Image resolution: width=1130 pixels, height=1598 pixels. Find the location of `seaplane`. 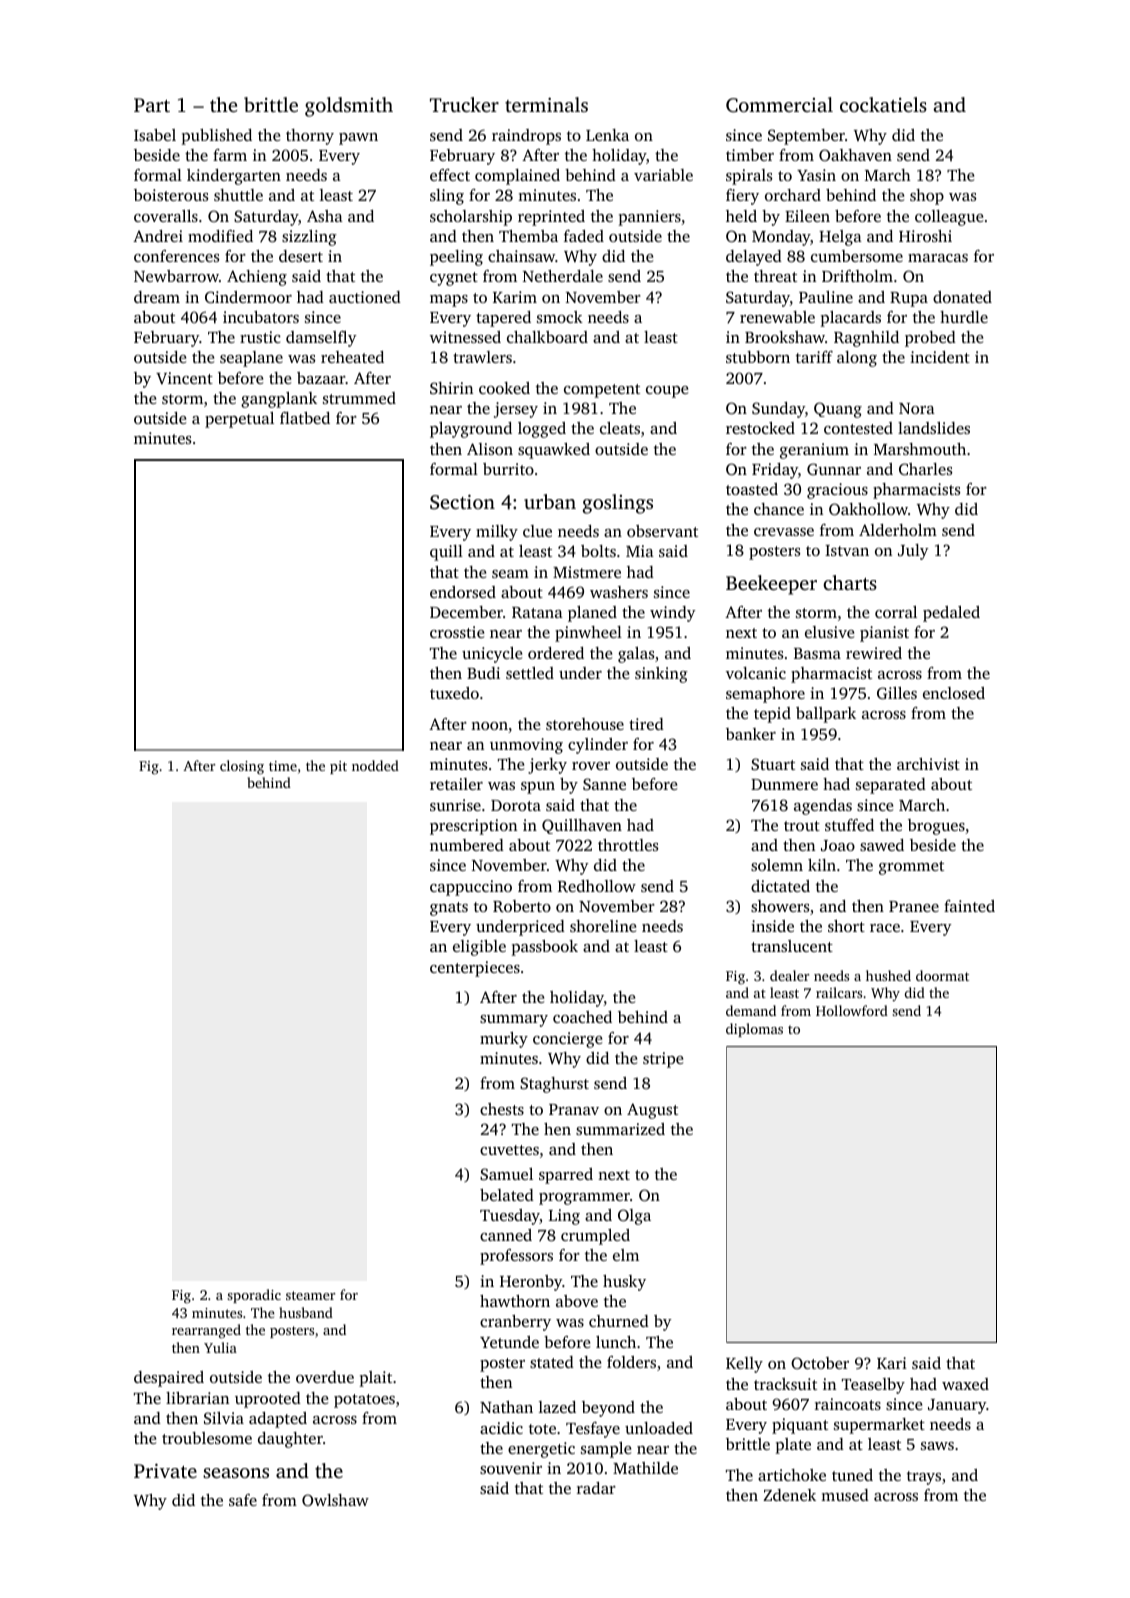

seaplane is located at coordinates (251, 359).
